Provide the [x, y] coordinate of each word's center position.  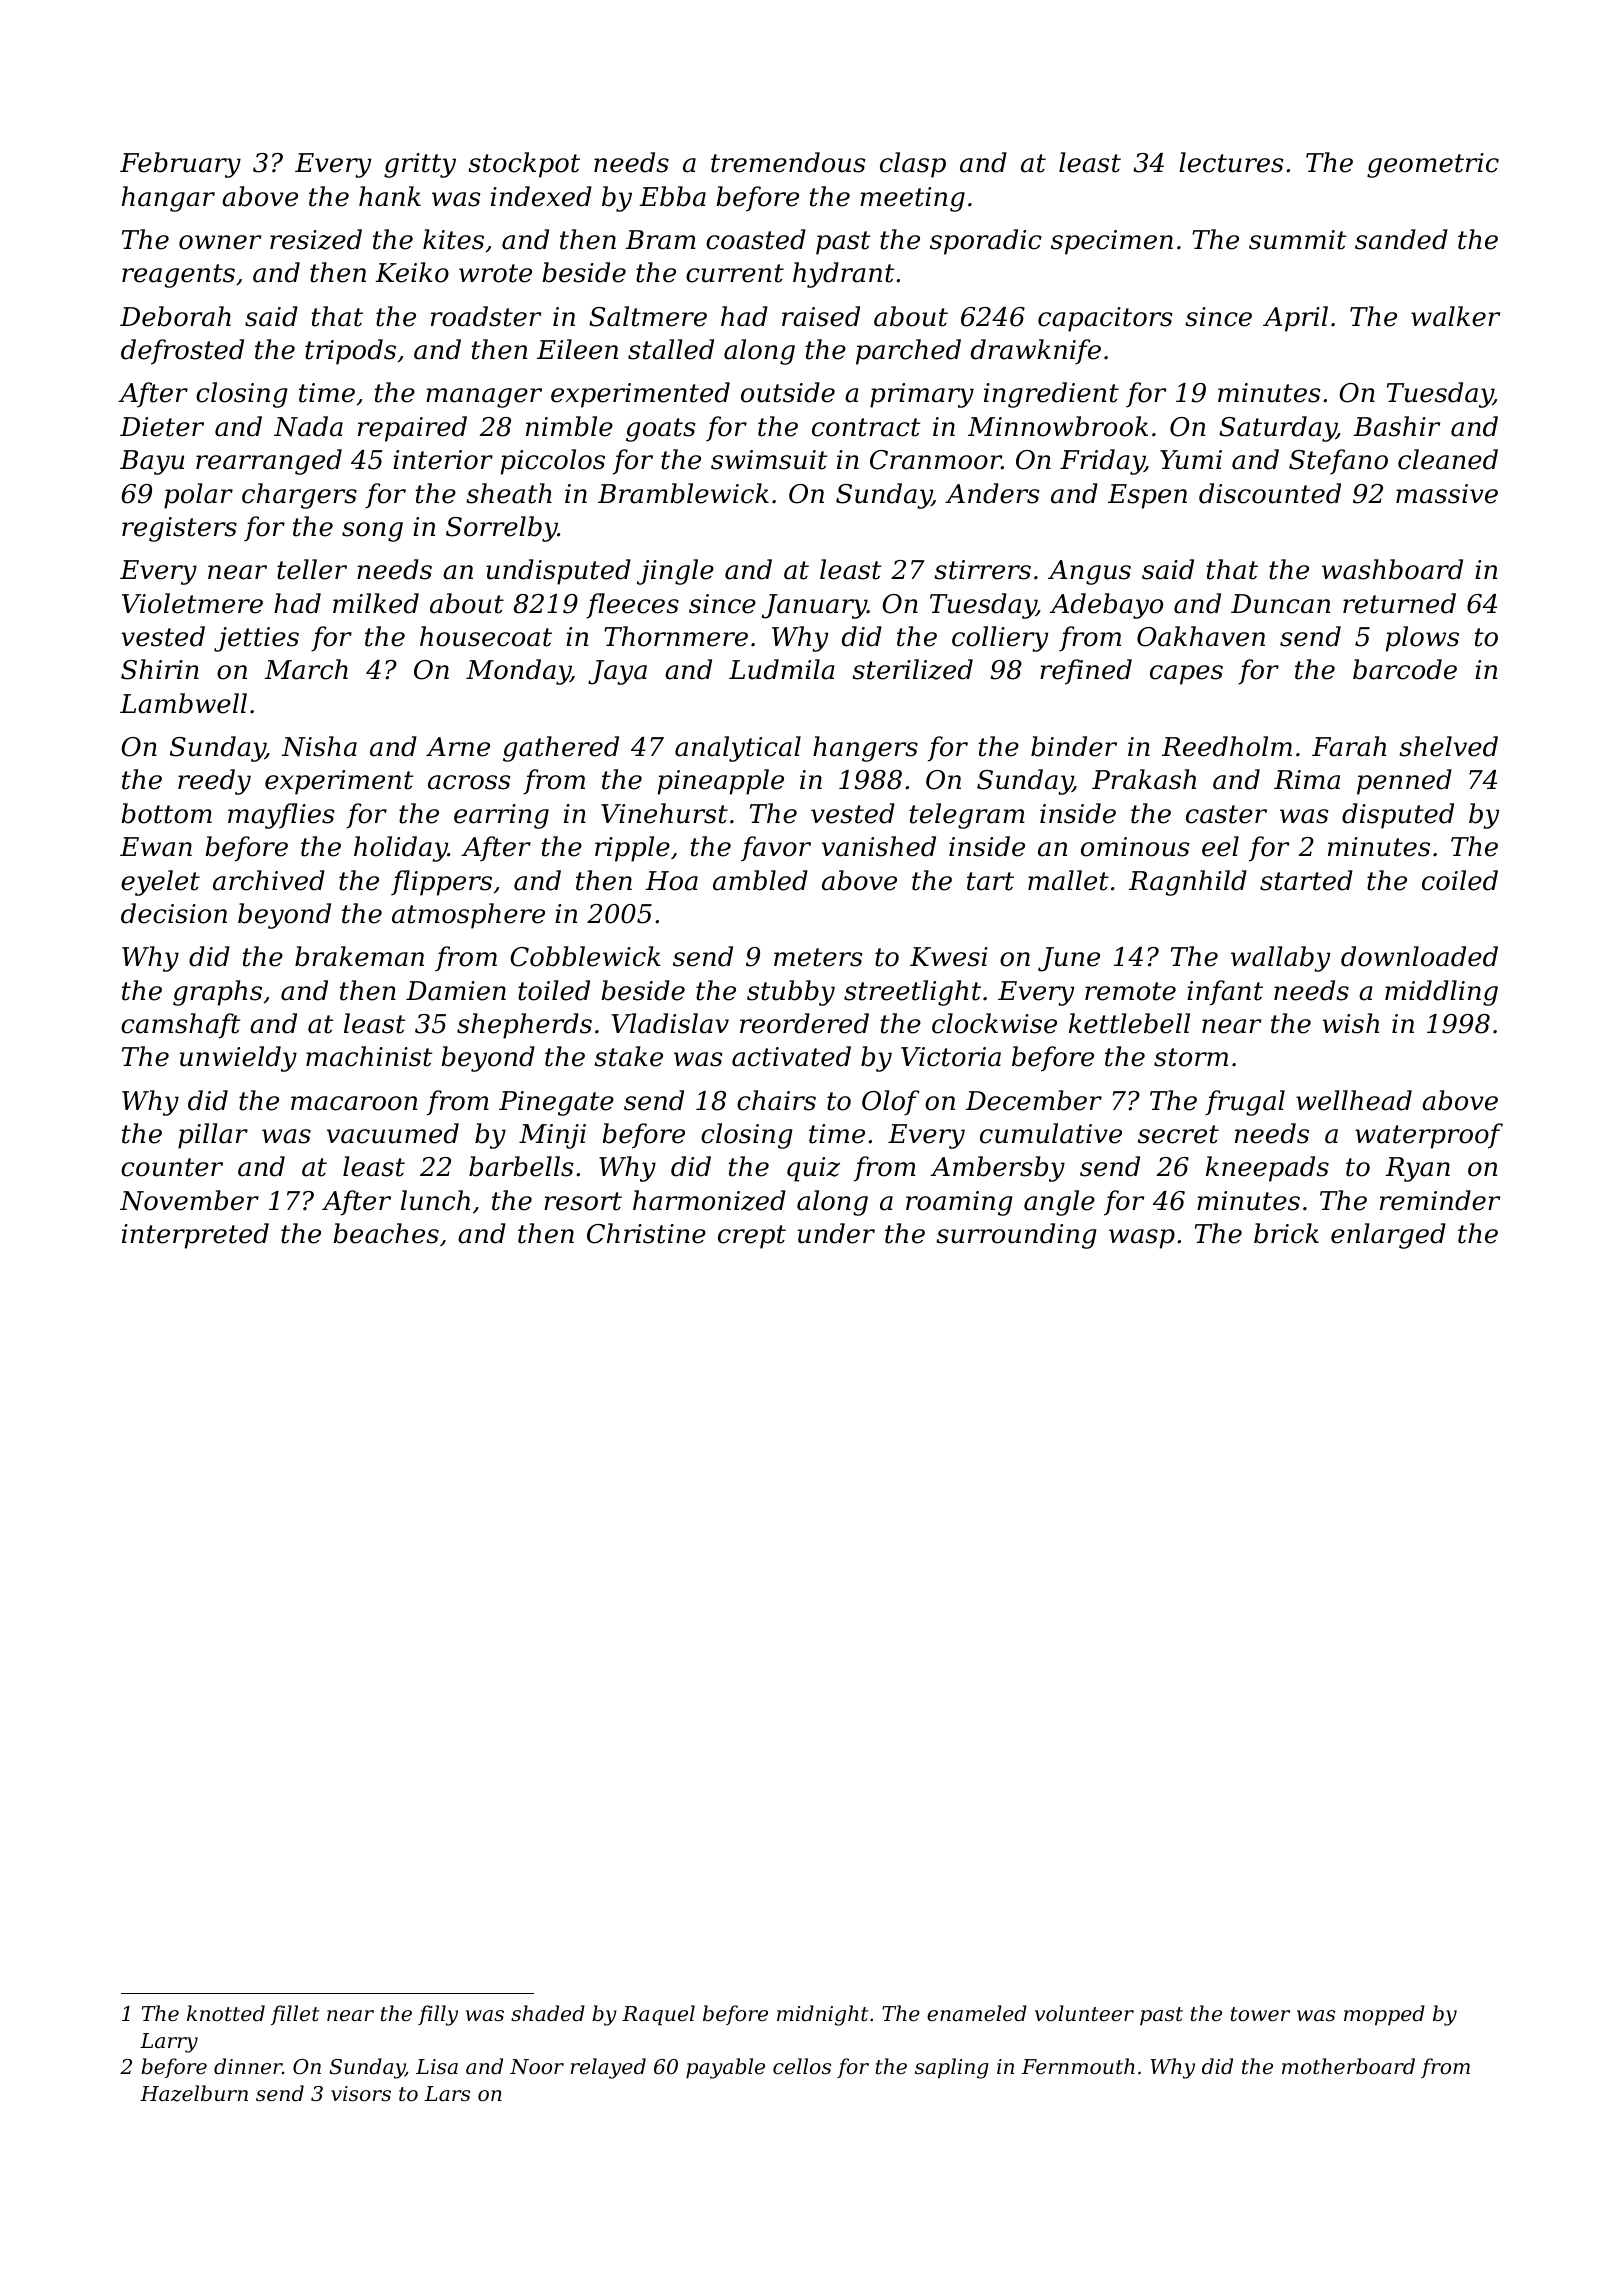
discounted [1270, 493]
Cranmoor [936, 460]
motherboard [1348, 2066]
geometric [1433, 165]
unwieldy [238, 1059]
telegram [967, 816]
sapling [952, 2068]
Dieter [162, 427]
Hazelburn [194, 2093]
